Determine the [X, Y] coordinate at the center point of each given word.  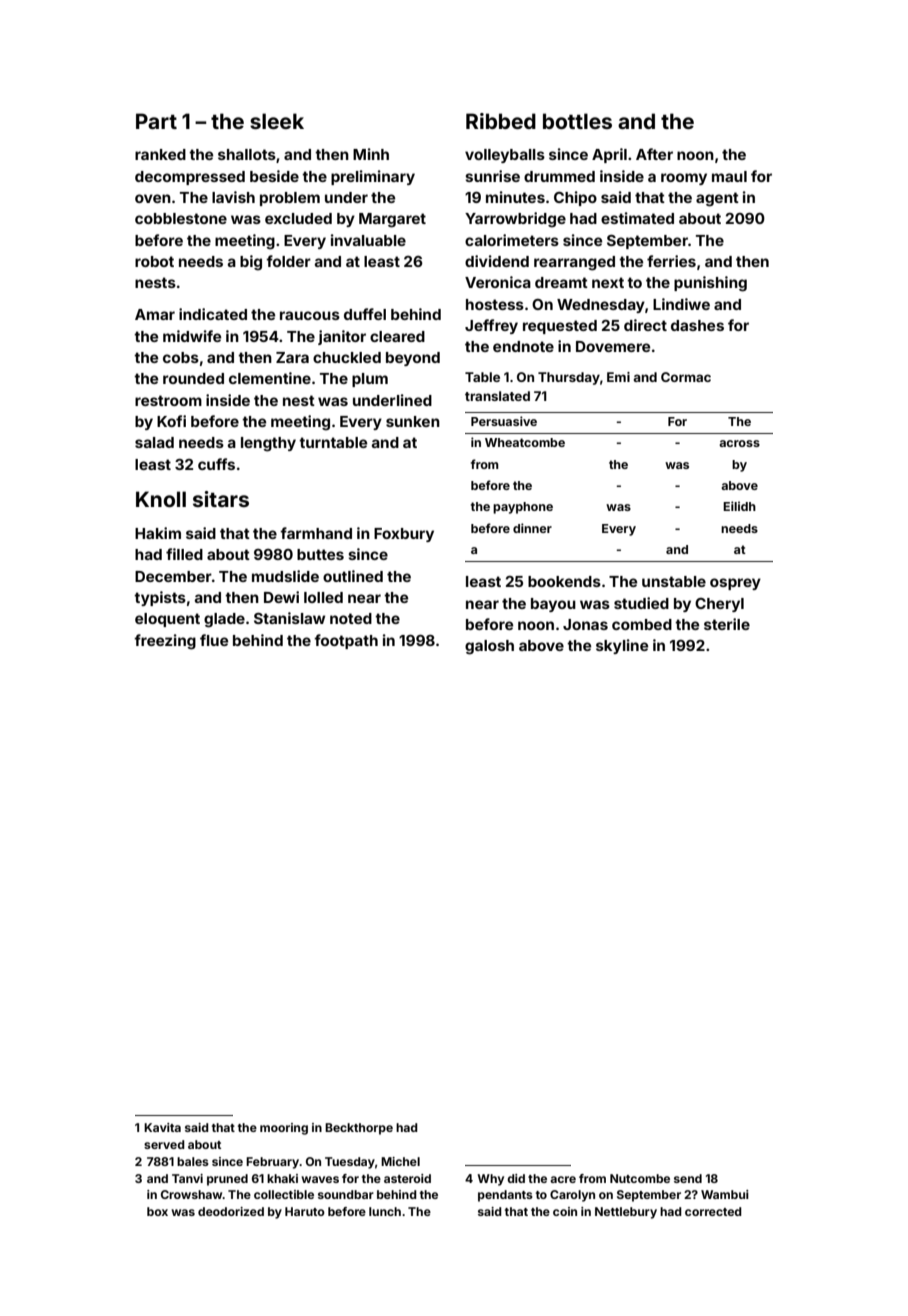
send [688, 1178]
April [609, 155]
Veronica [498, 282]
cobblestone [181, 218]
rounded [193, 378]
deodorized [231, 1211]
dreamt [561, 282]
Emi [618, 377]
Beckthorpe [359, 1129]
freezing [165, 642]
